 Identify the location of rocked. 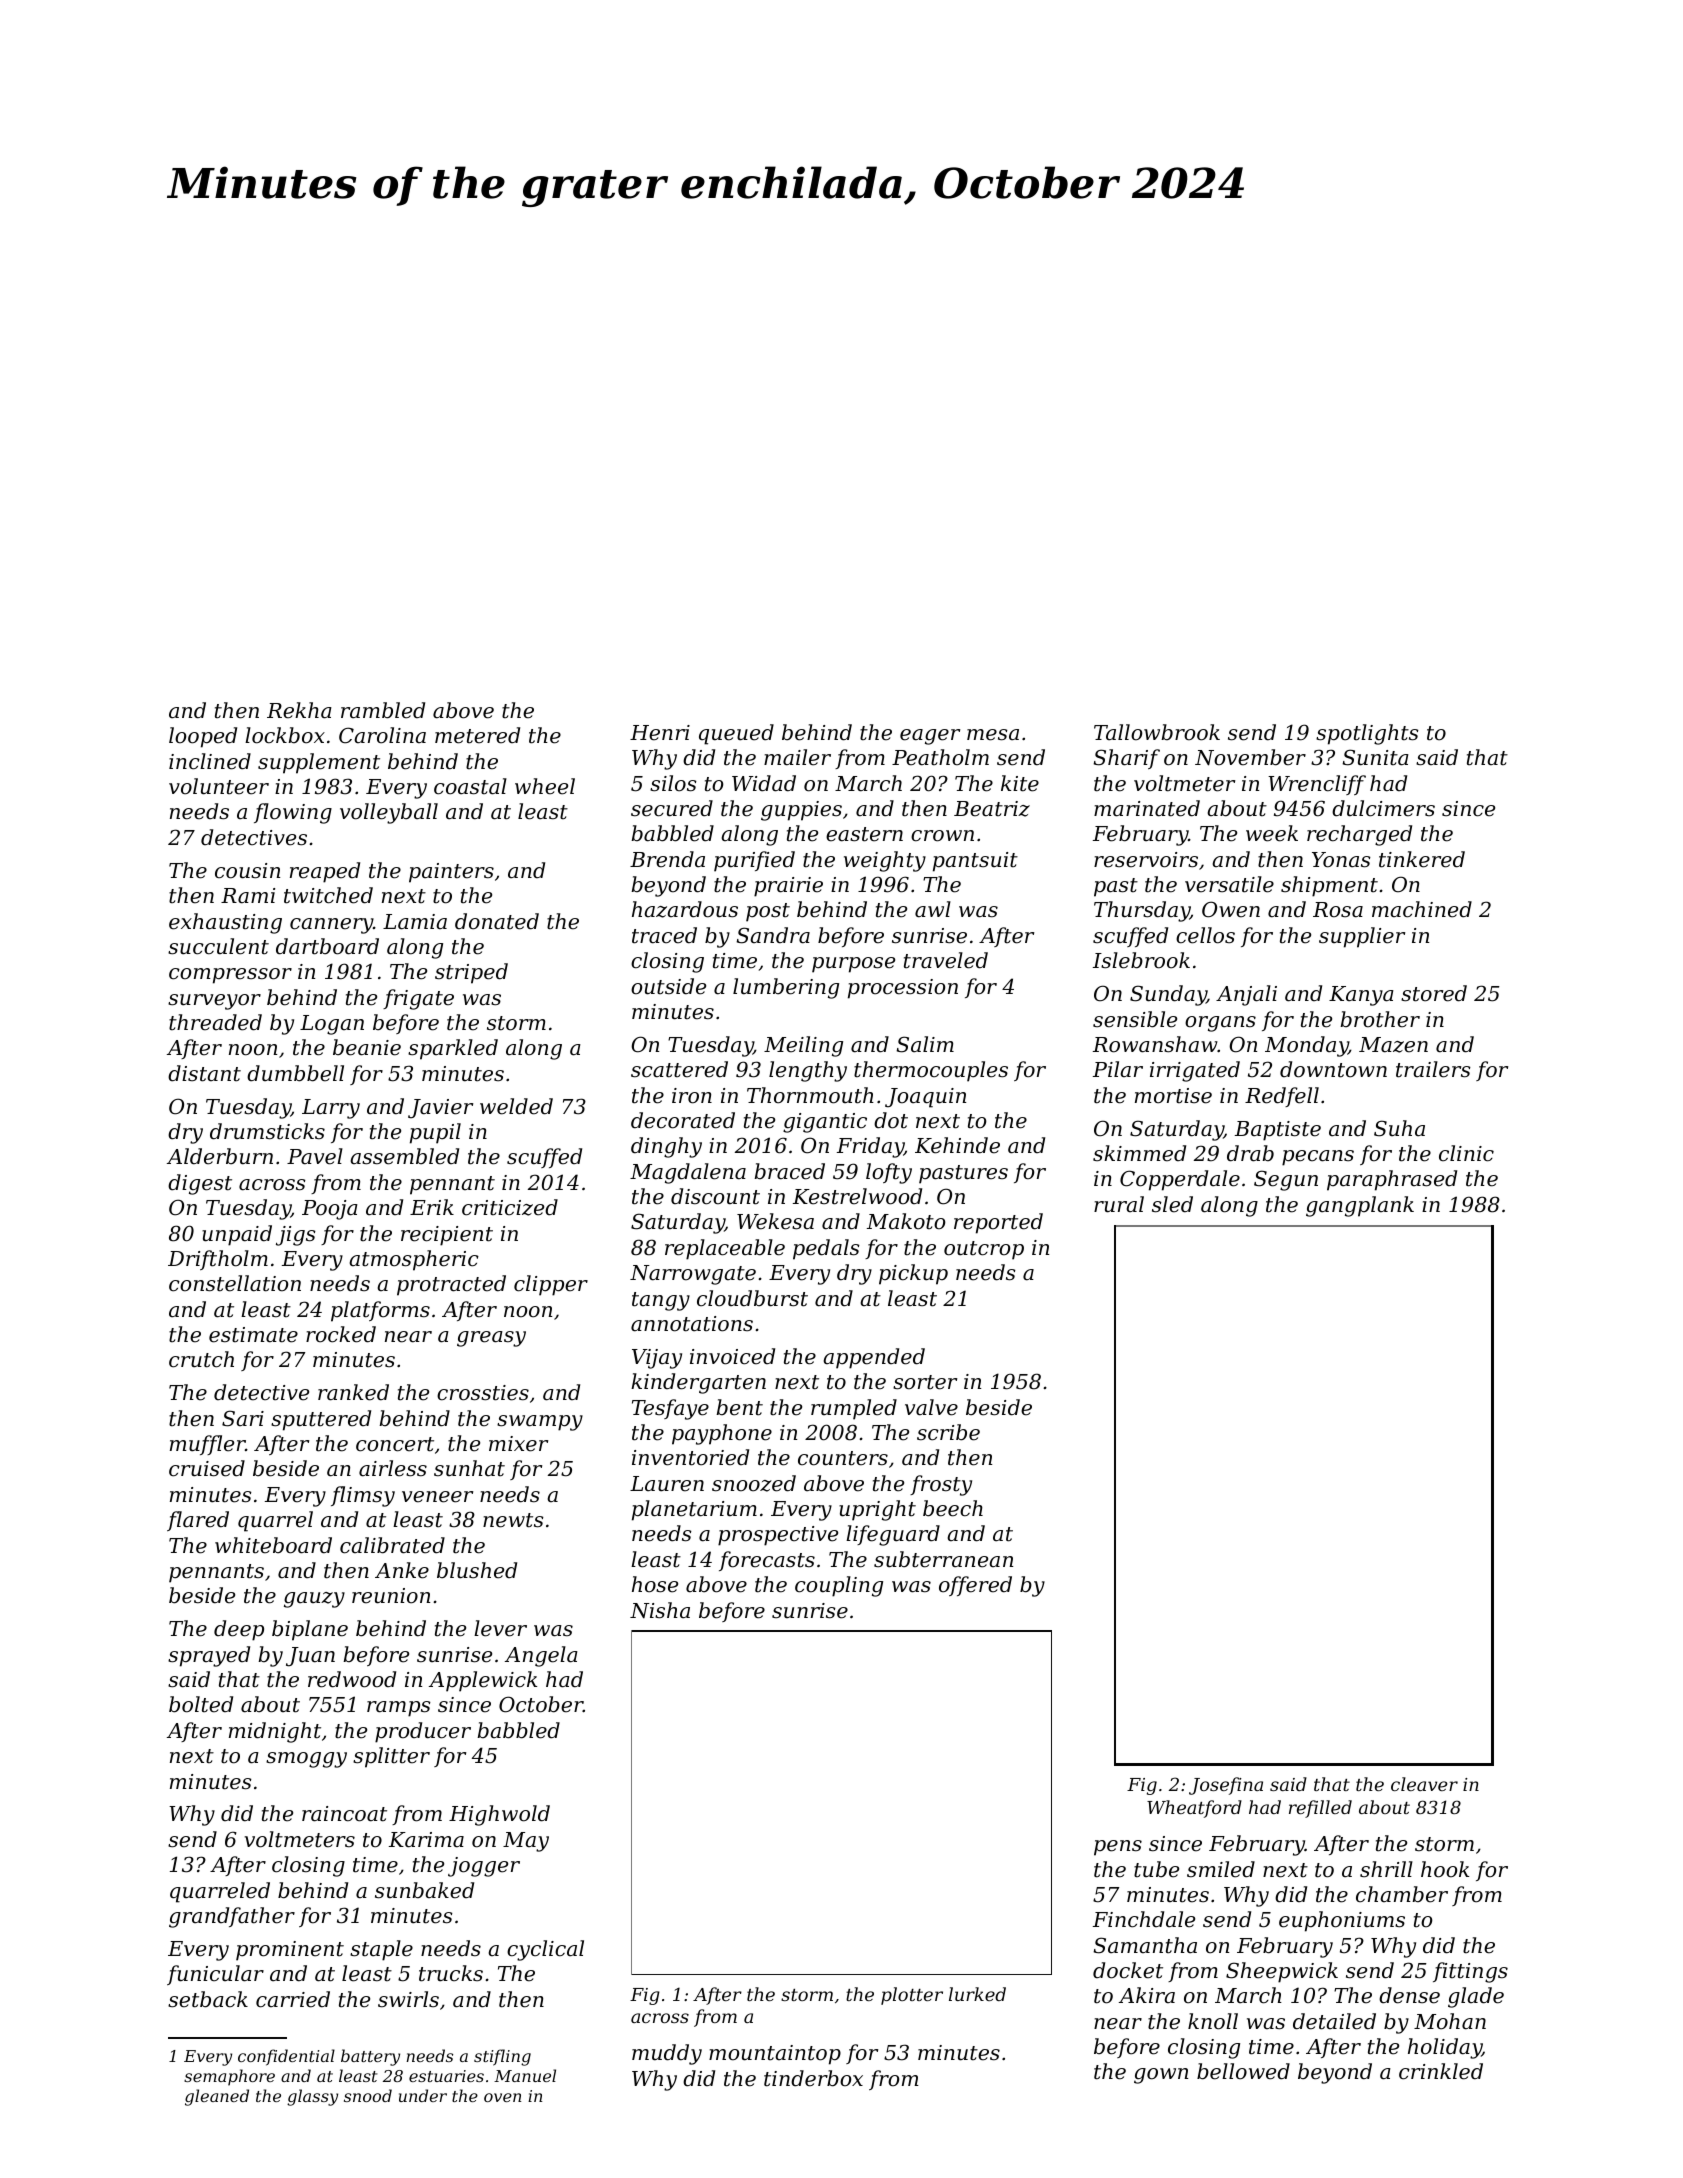
(341, 1334).
